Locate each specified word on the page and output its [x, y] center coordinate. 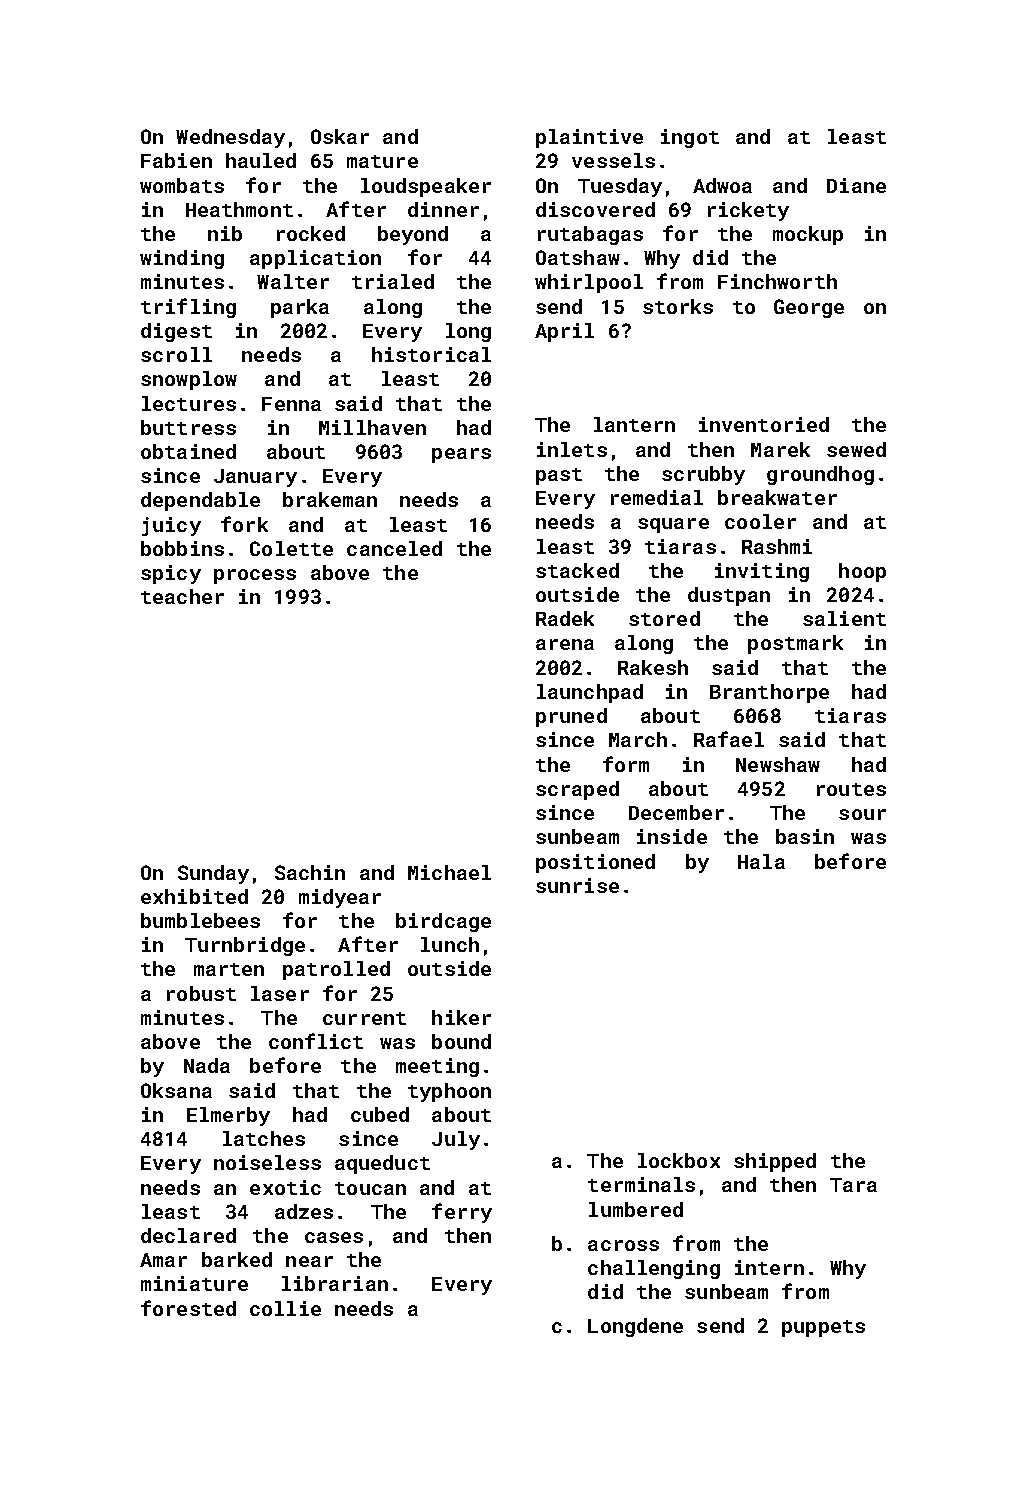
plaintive [589, 138]
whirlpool [589, 283]
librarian [335, 1283]
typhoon [449, 1092]
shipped [775, 1162]
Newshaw [778, 764]
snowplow [189, 380]
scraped [577, 790]
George [809, 308]
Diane [856, 185]
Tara [853, 1185]
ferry [462, 1213]
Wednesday [230, 138]
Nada [207, 1065]
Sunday [213, 874]
